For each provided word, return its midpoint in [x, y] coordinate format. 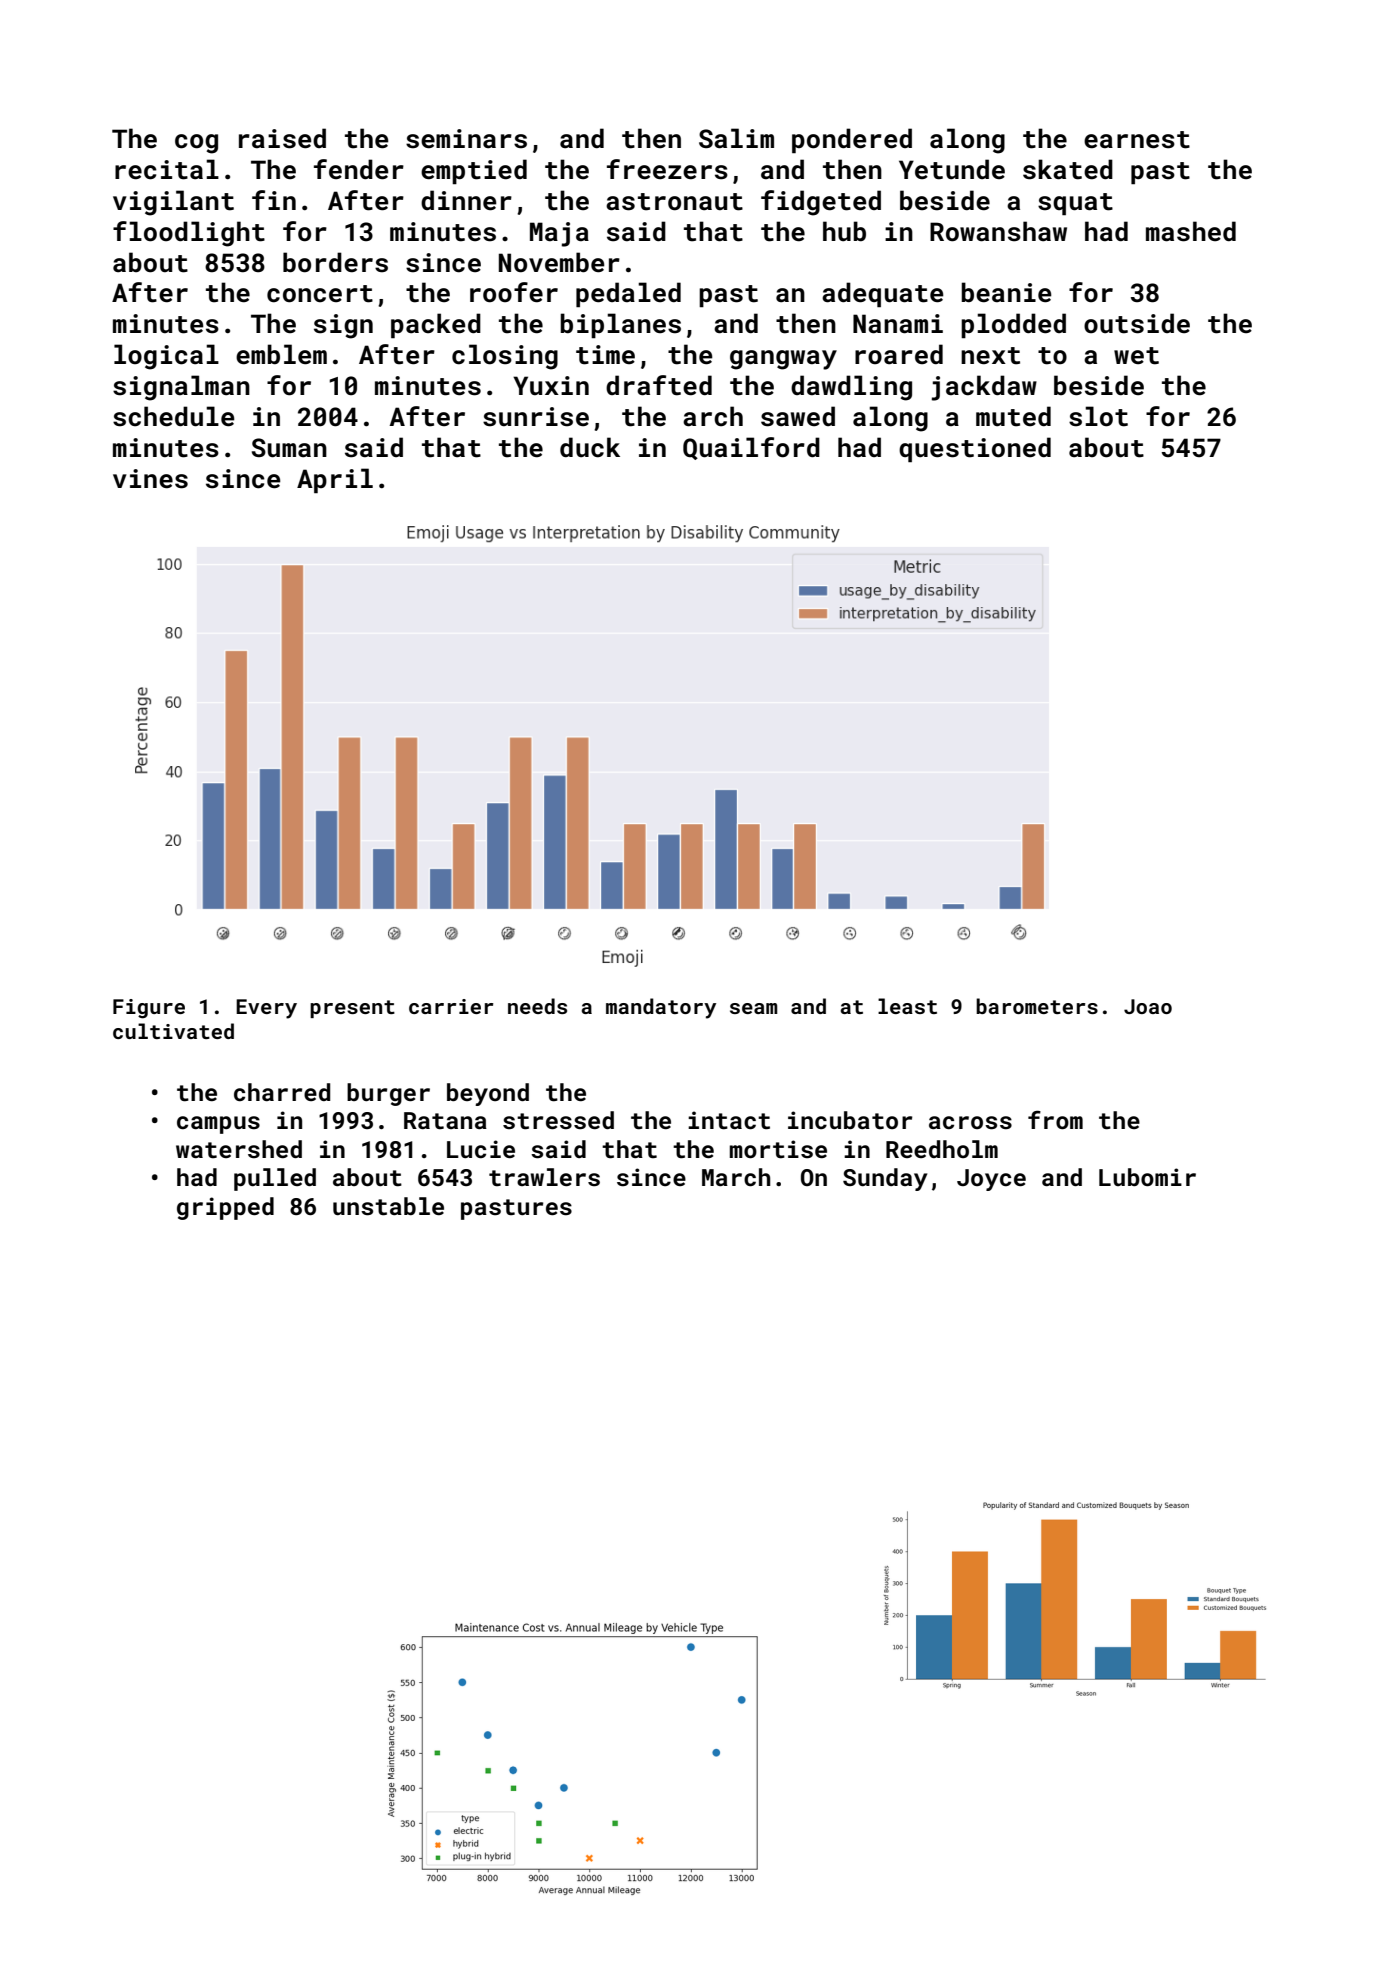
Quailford [751, 448]
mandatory [661, 1008]
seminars [466, 139]
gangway [783, 360]
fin [274, 200]
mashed [1191, 231]
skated [1068, 169]
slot [1098, 416]
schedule [174, 416]
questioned [975, 449]
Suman [289, 448]
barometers [1037, 1006]
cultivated [173, 1031]
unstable [388, 1206]
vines [150, 479]
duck [590, 447]
